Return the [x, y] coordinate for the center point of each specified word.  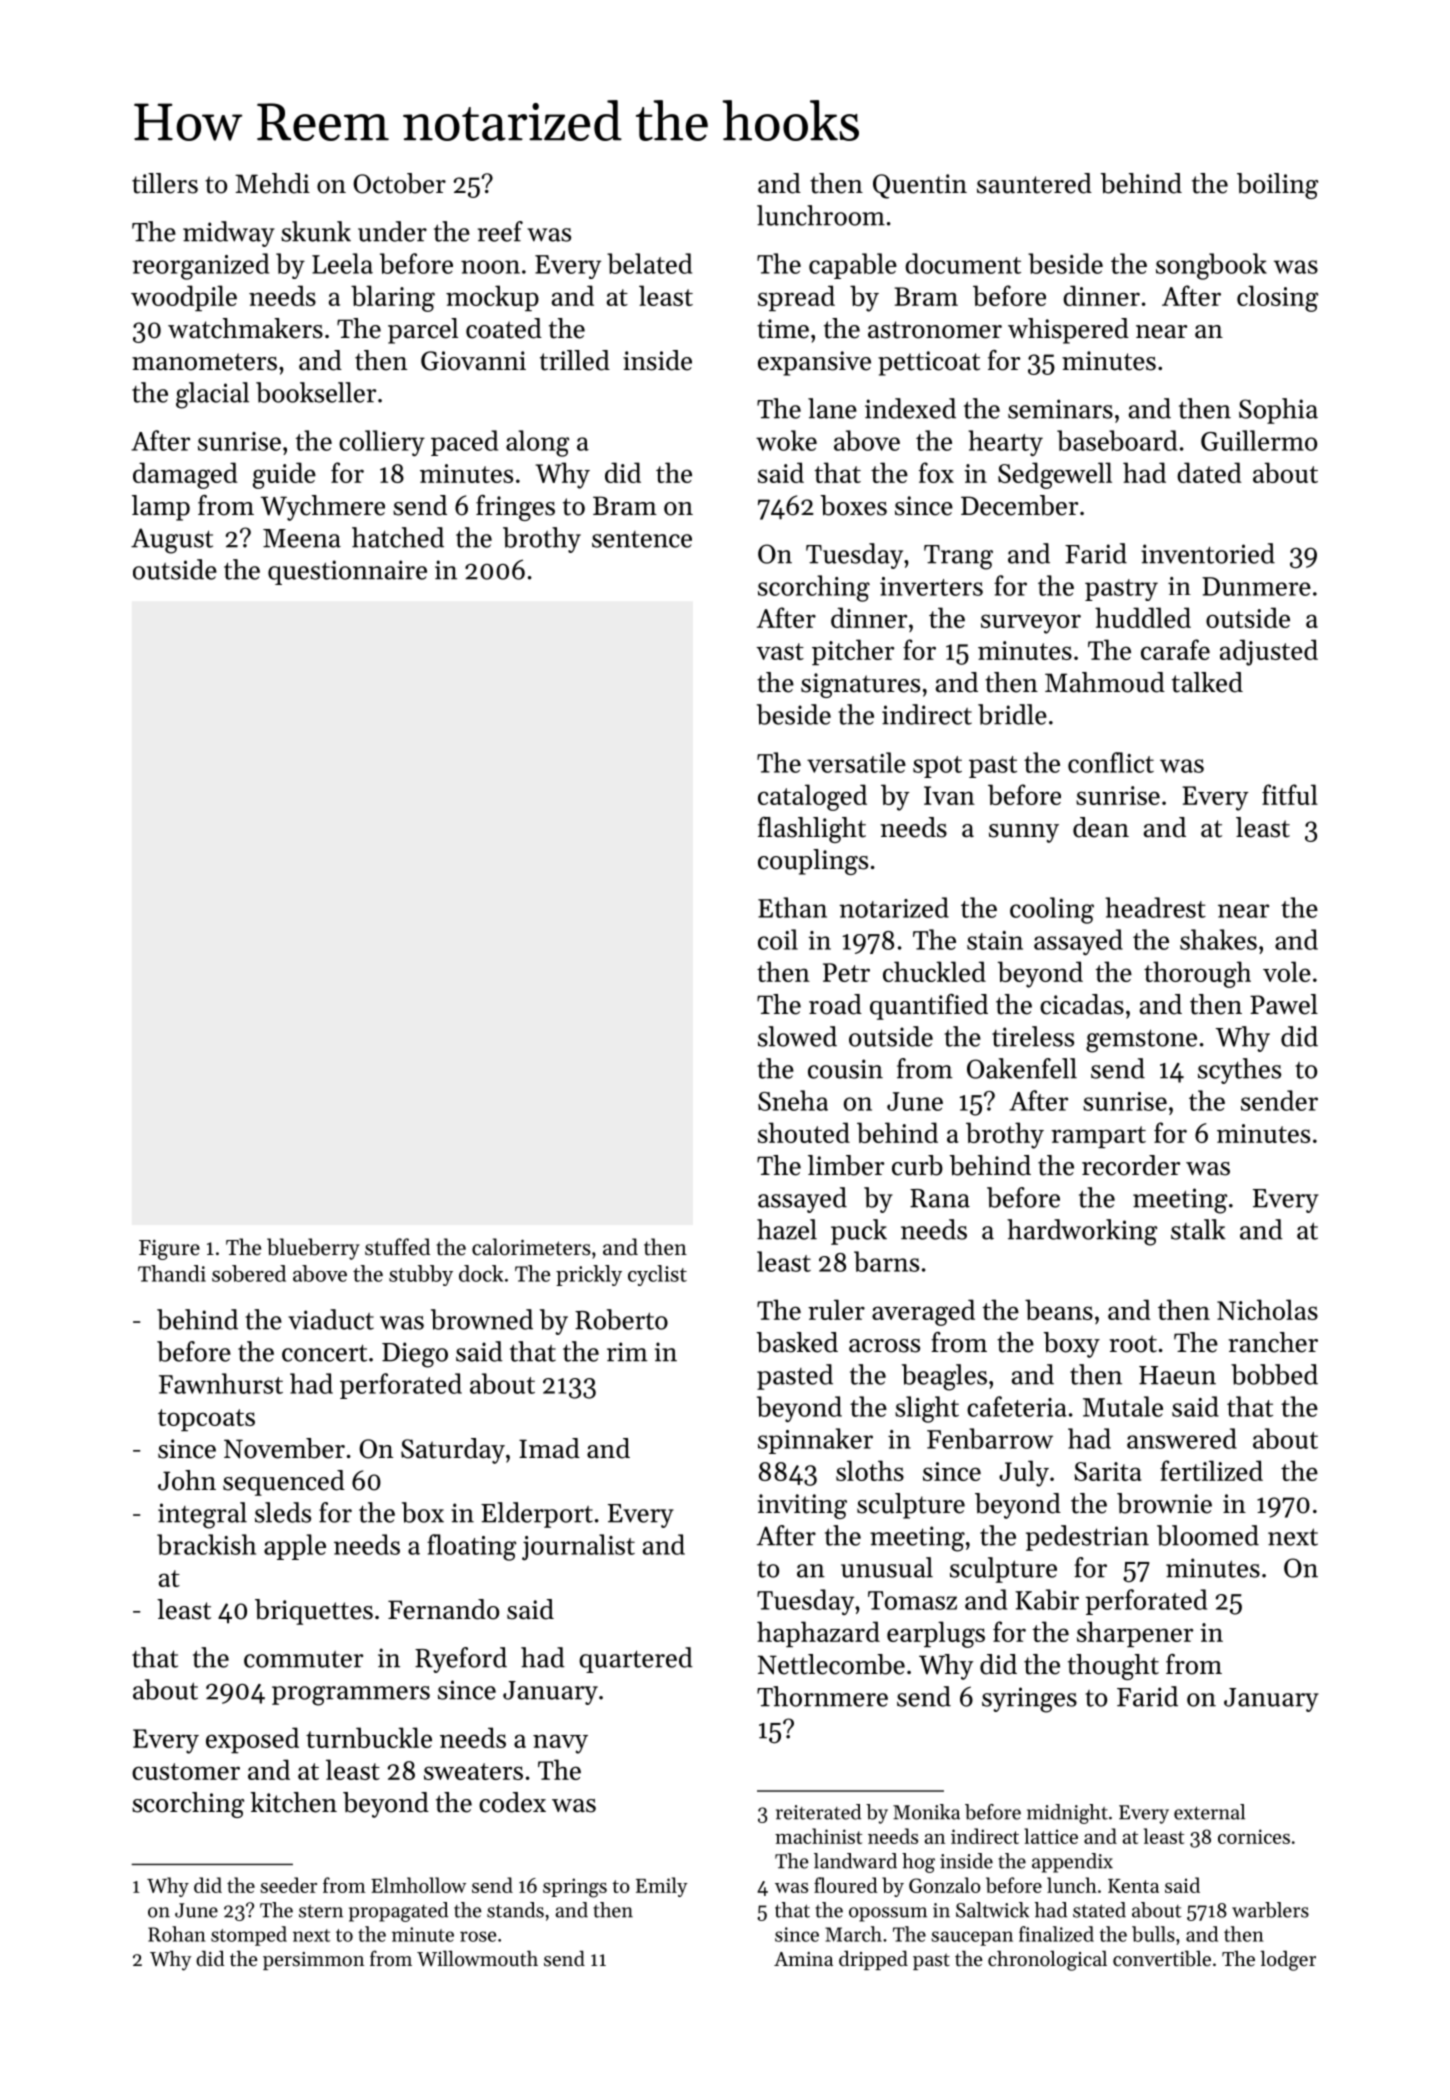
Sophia [1278, 411]
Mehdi [272, 183]
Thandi [172, 1273]
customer [186, 1771]
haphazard [818, 1634]
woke [786, 440]
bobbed [1274, 1374]
